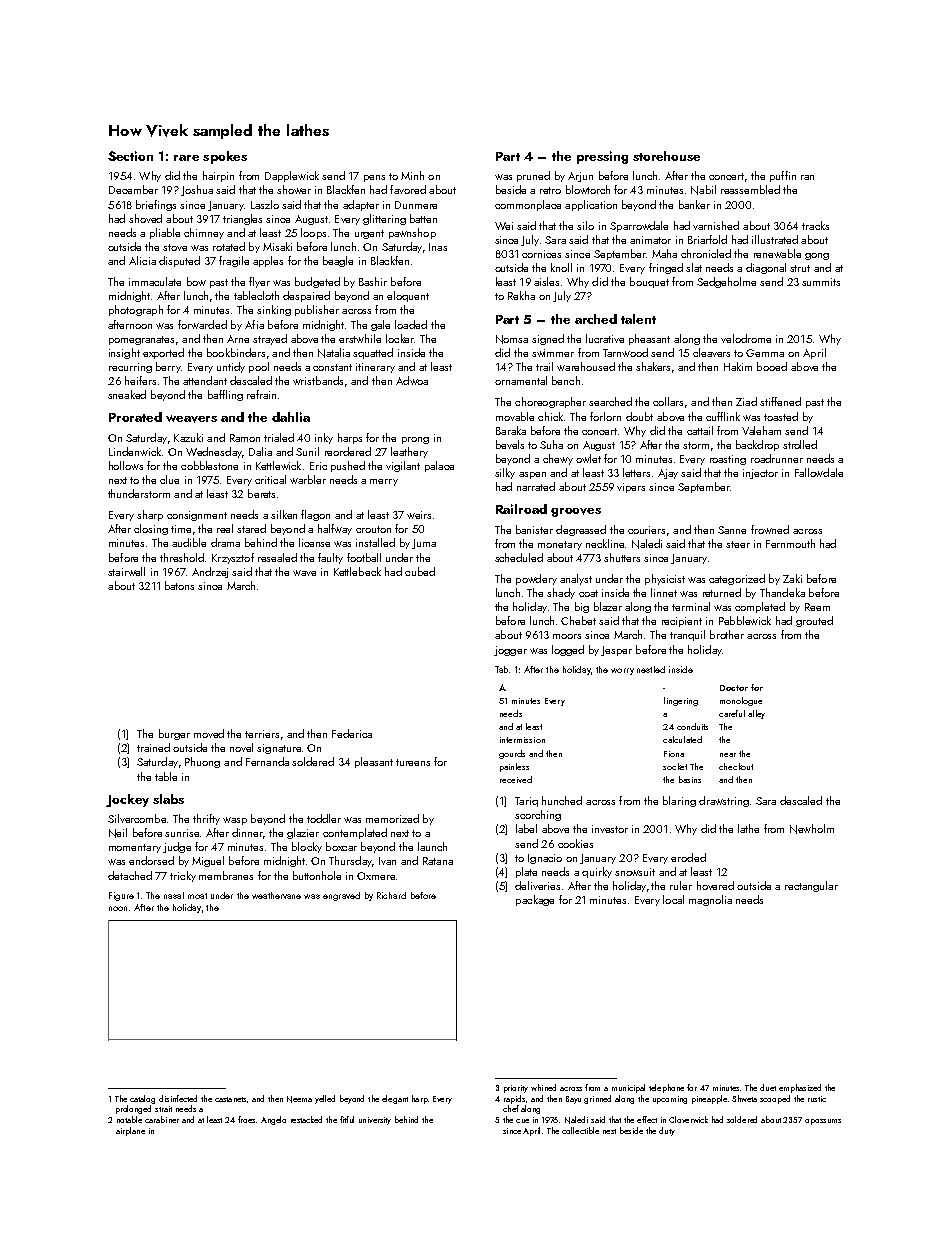 Image resolution: width=952 pixels, height=1233 pixels. What do you see at coordinates (375, 1121) in the image?
I see `university` at bounding box center [375, 1121].
